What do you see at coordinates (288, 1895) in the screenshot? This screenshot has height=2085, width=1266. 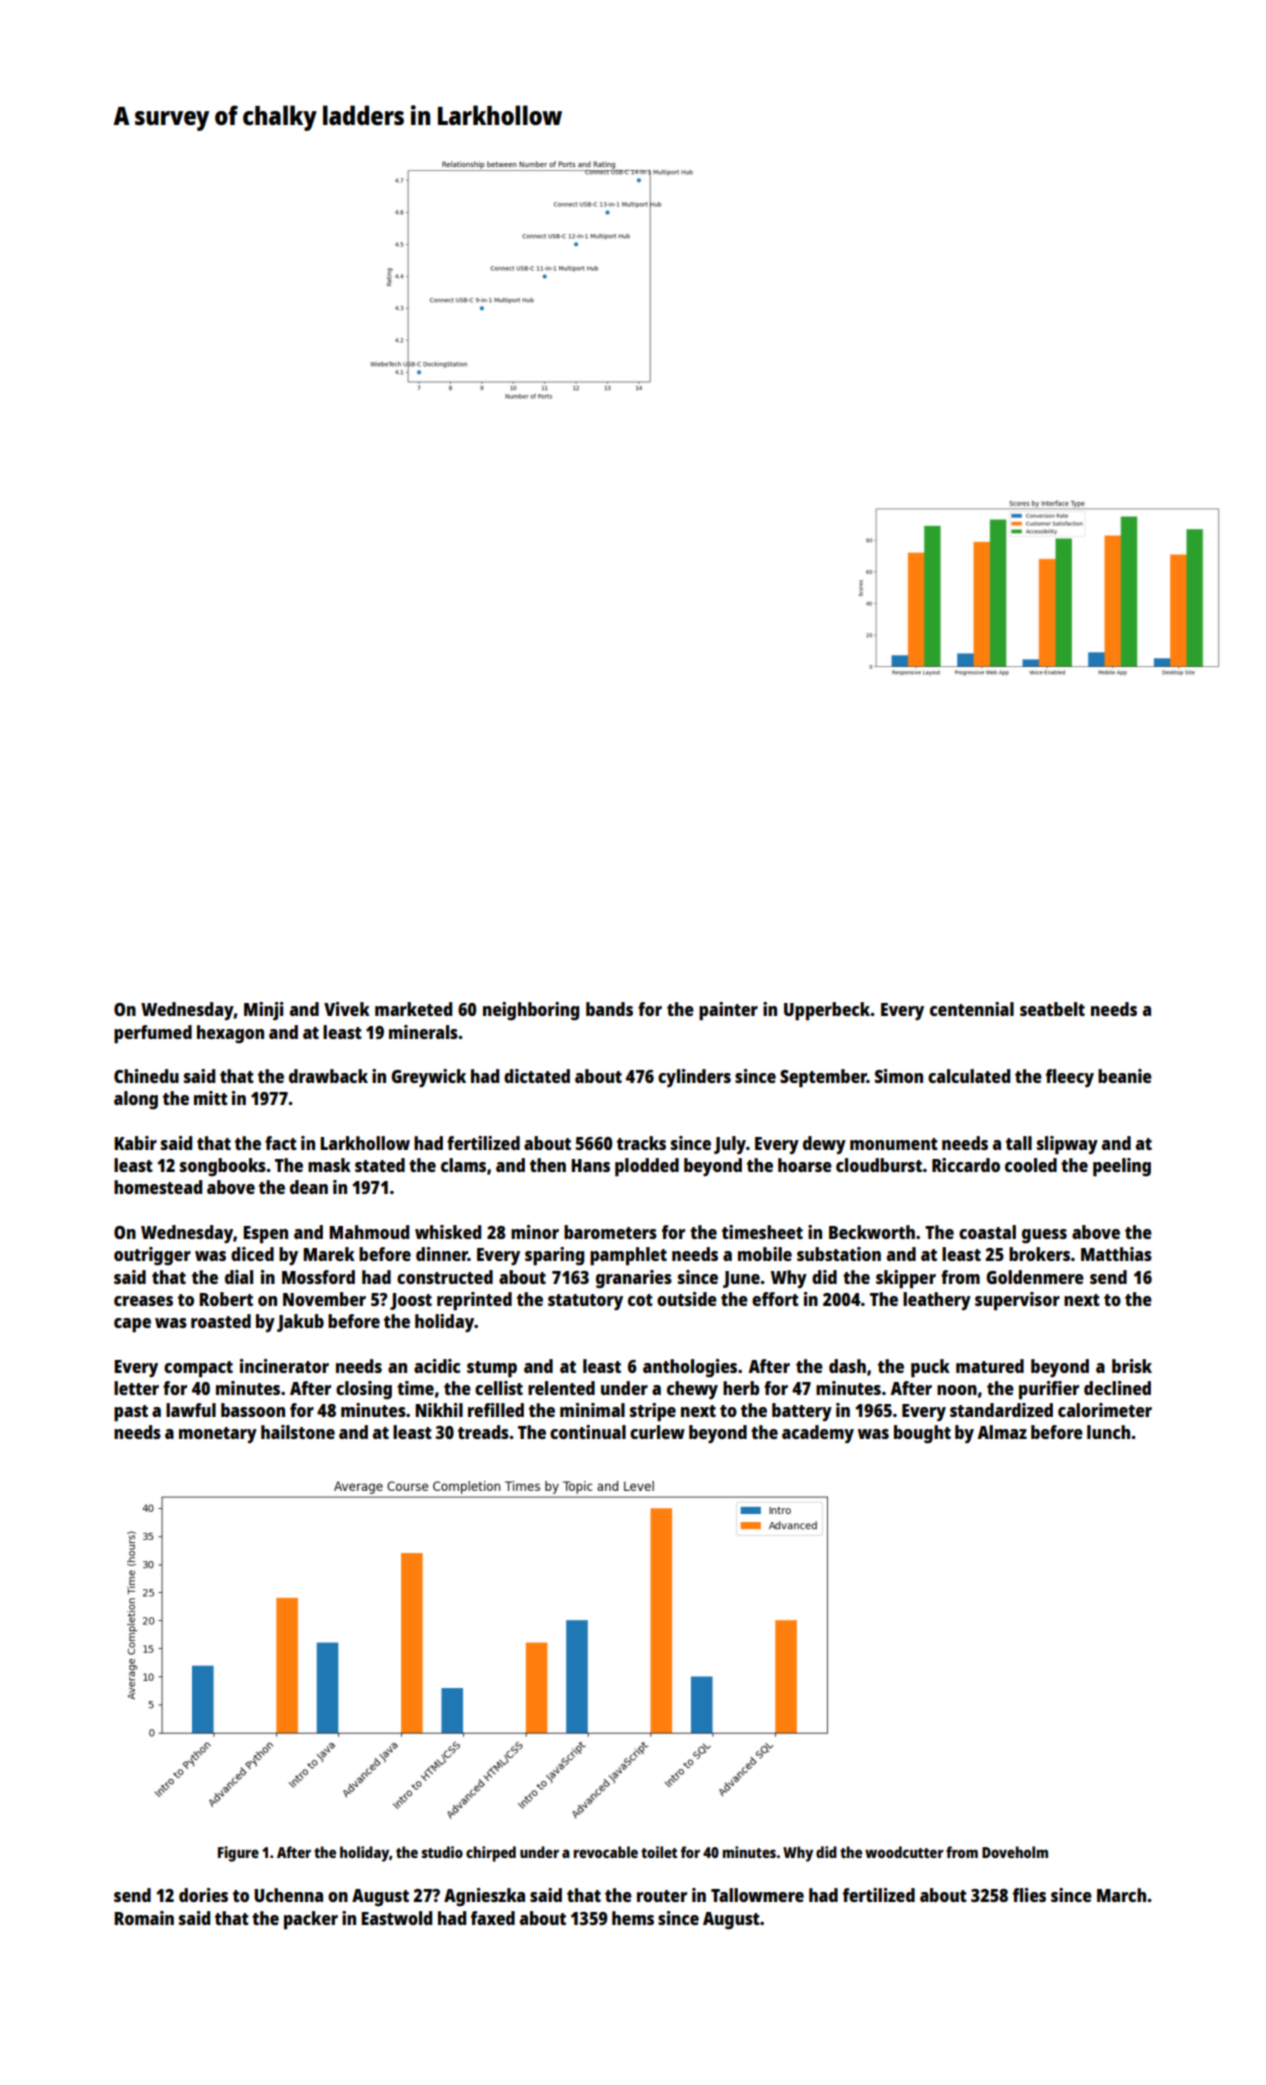 I see `Uchenna` at bounding box center [288, 1895].
